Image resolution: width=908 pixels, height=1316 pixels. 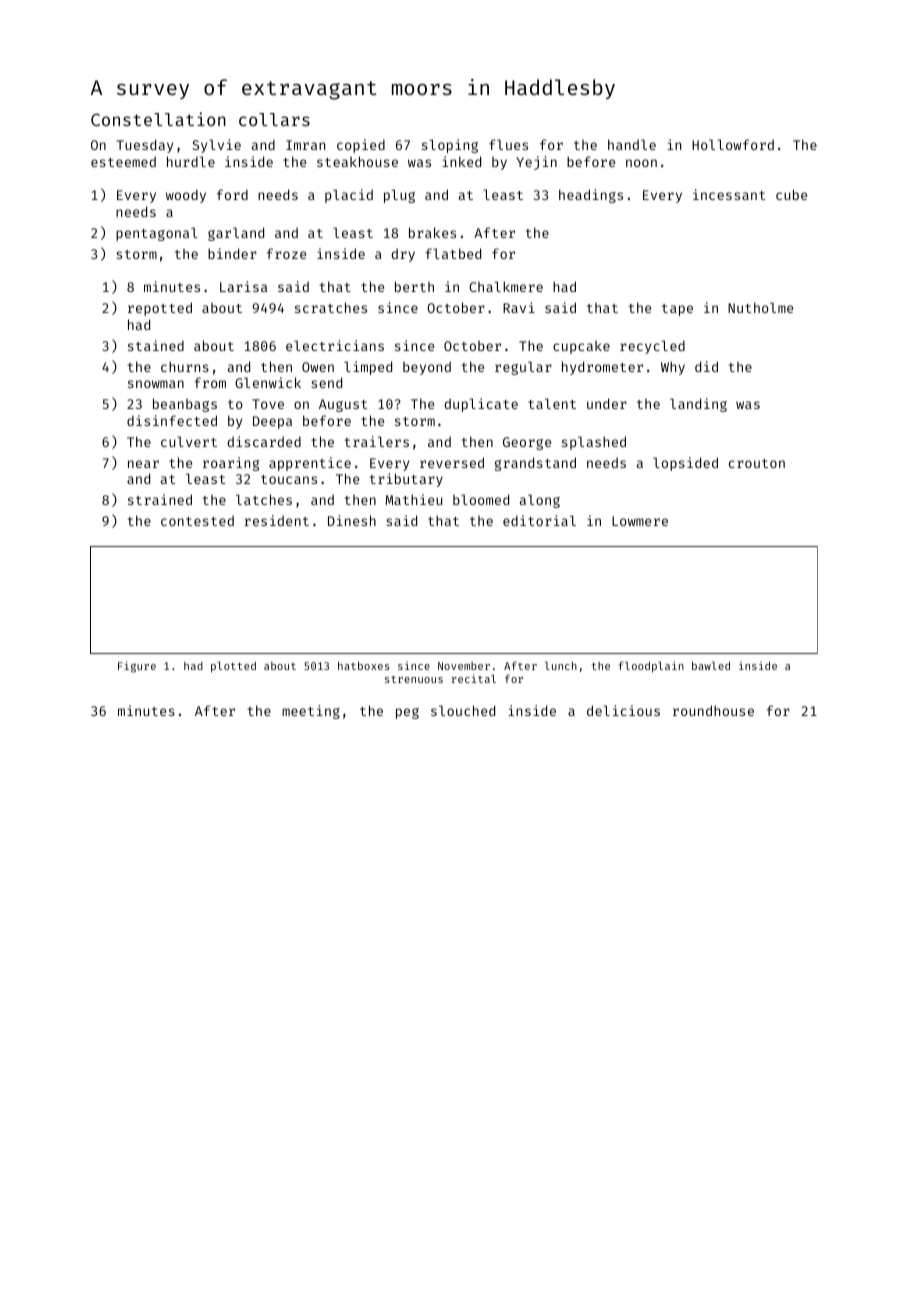 I want to click on splashed, so click(x=594, y=443).
